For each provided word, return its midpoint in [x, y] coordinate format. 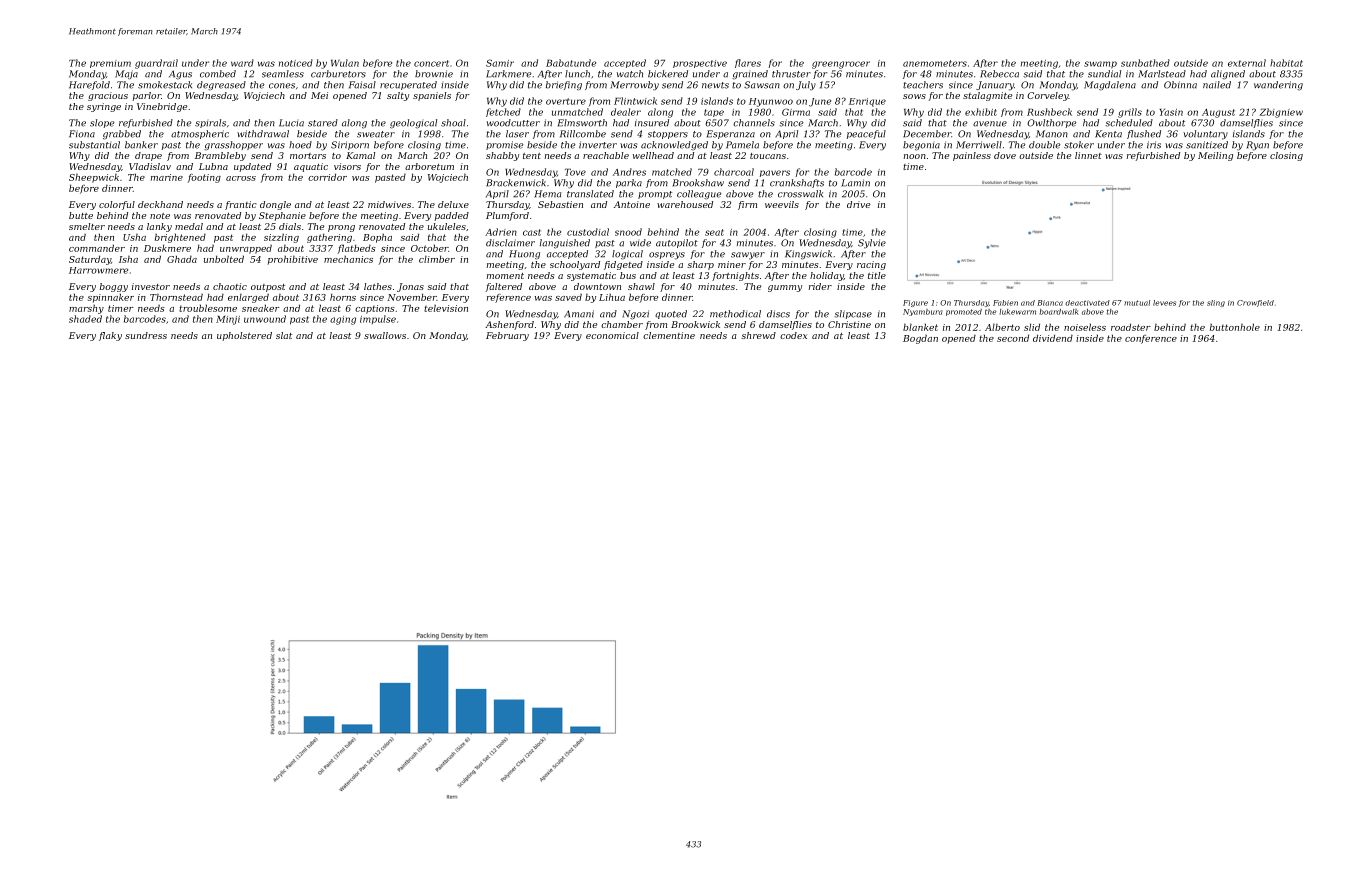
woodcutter [513, 123]
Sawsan [762, 85]
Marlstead [1162, 74]
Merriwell [979, 145]
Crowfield [1255, 303]
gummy [785, 288]
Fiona [82, 134]
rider [820, 286]
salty [398, 96]
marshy [86, 309]
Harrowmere [98, 270]
